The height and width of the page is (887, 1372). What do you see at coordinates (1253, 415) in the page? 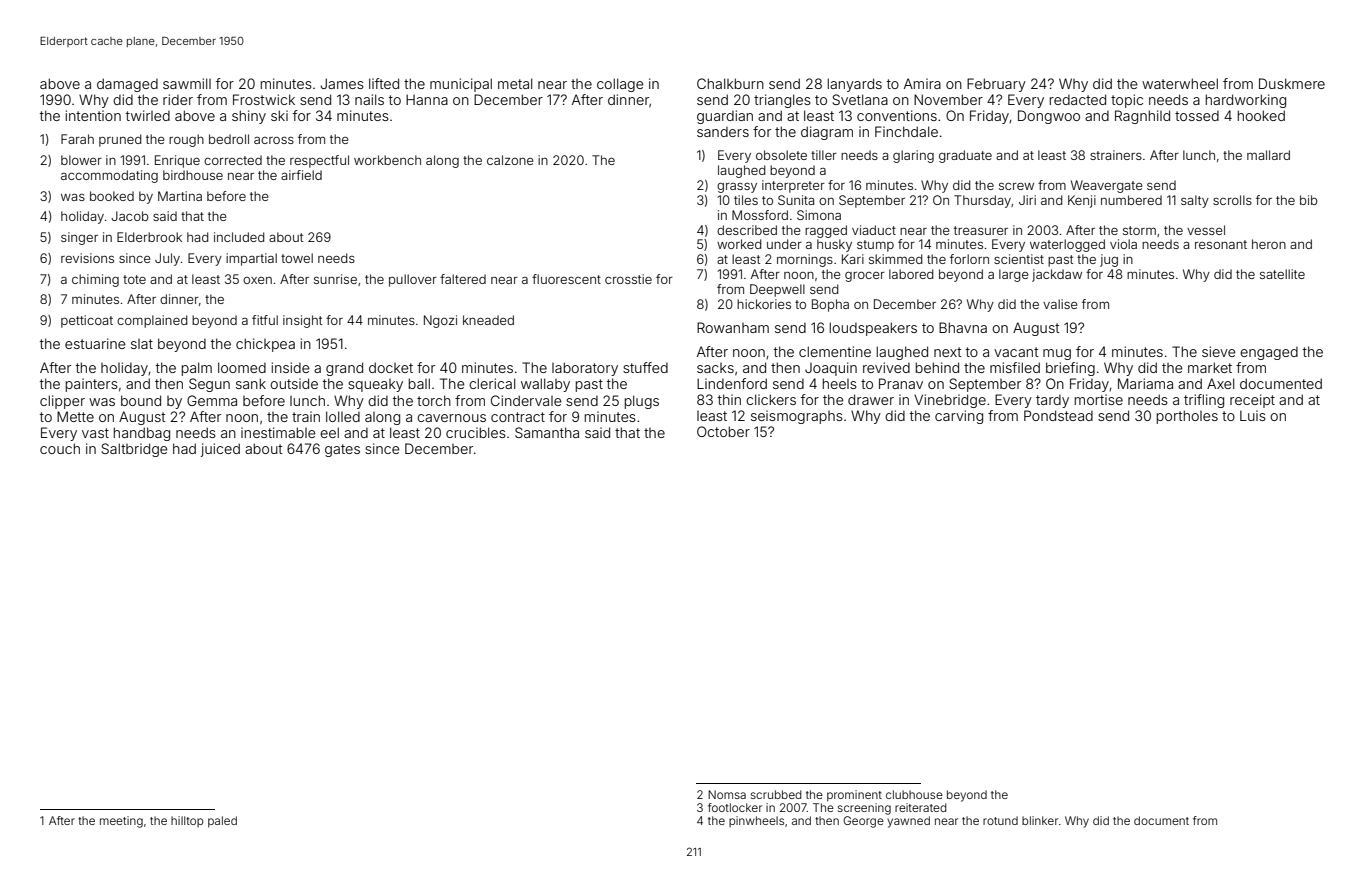
I see `Luis` at bounding box center [1253, 415].
